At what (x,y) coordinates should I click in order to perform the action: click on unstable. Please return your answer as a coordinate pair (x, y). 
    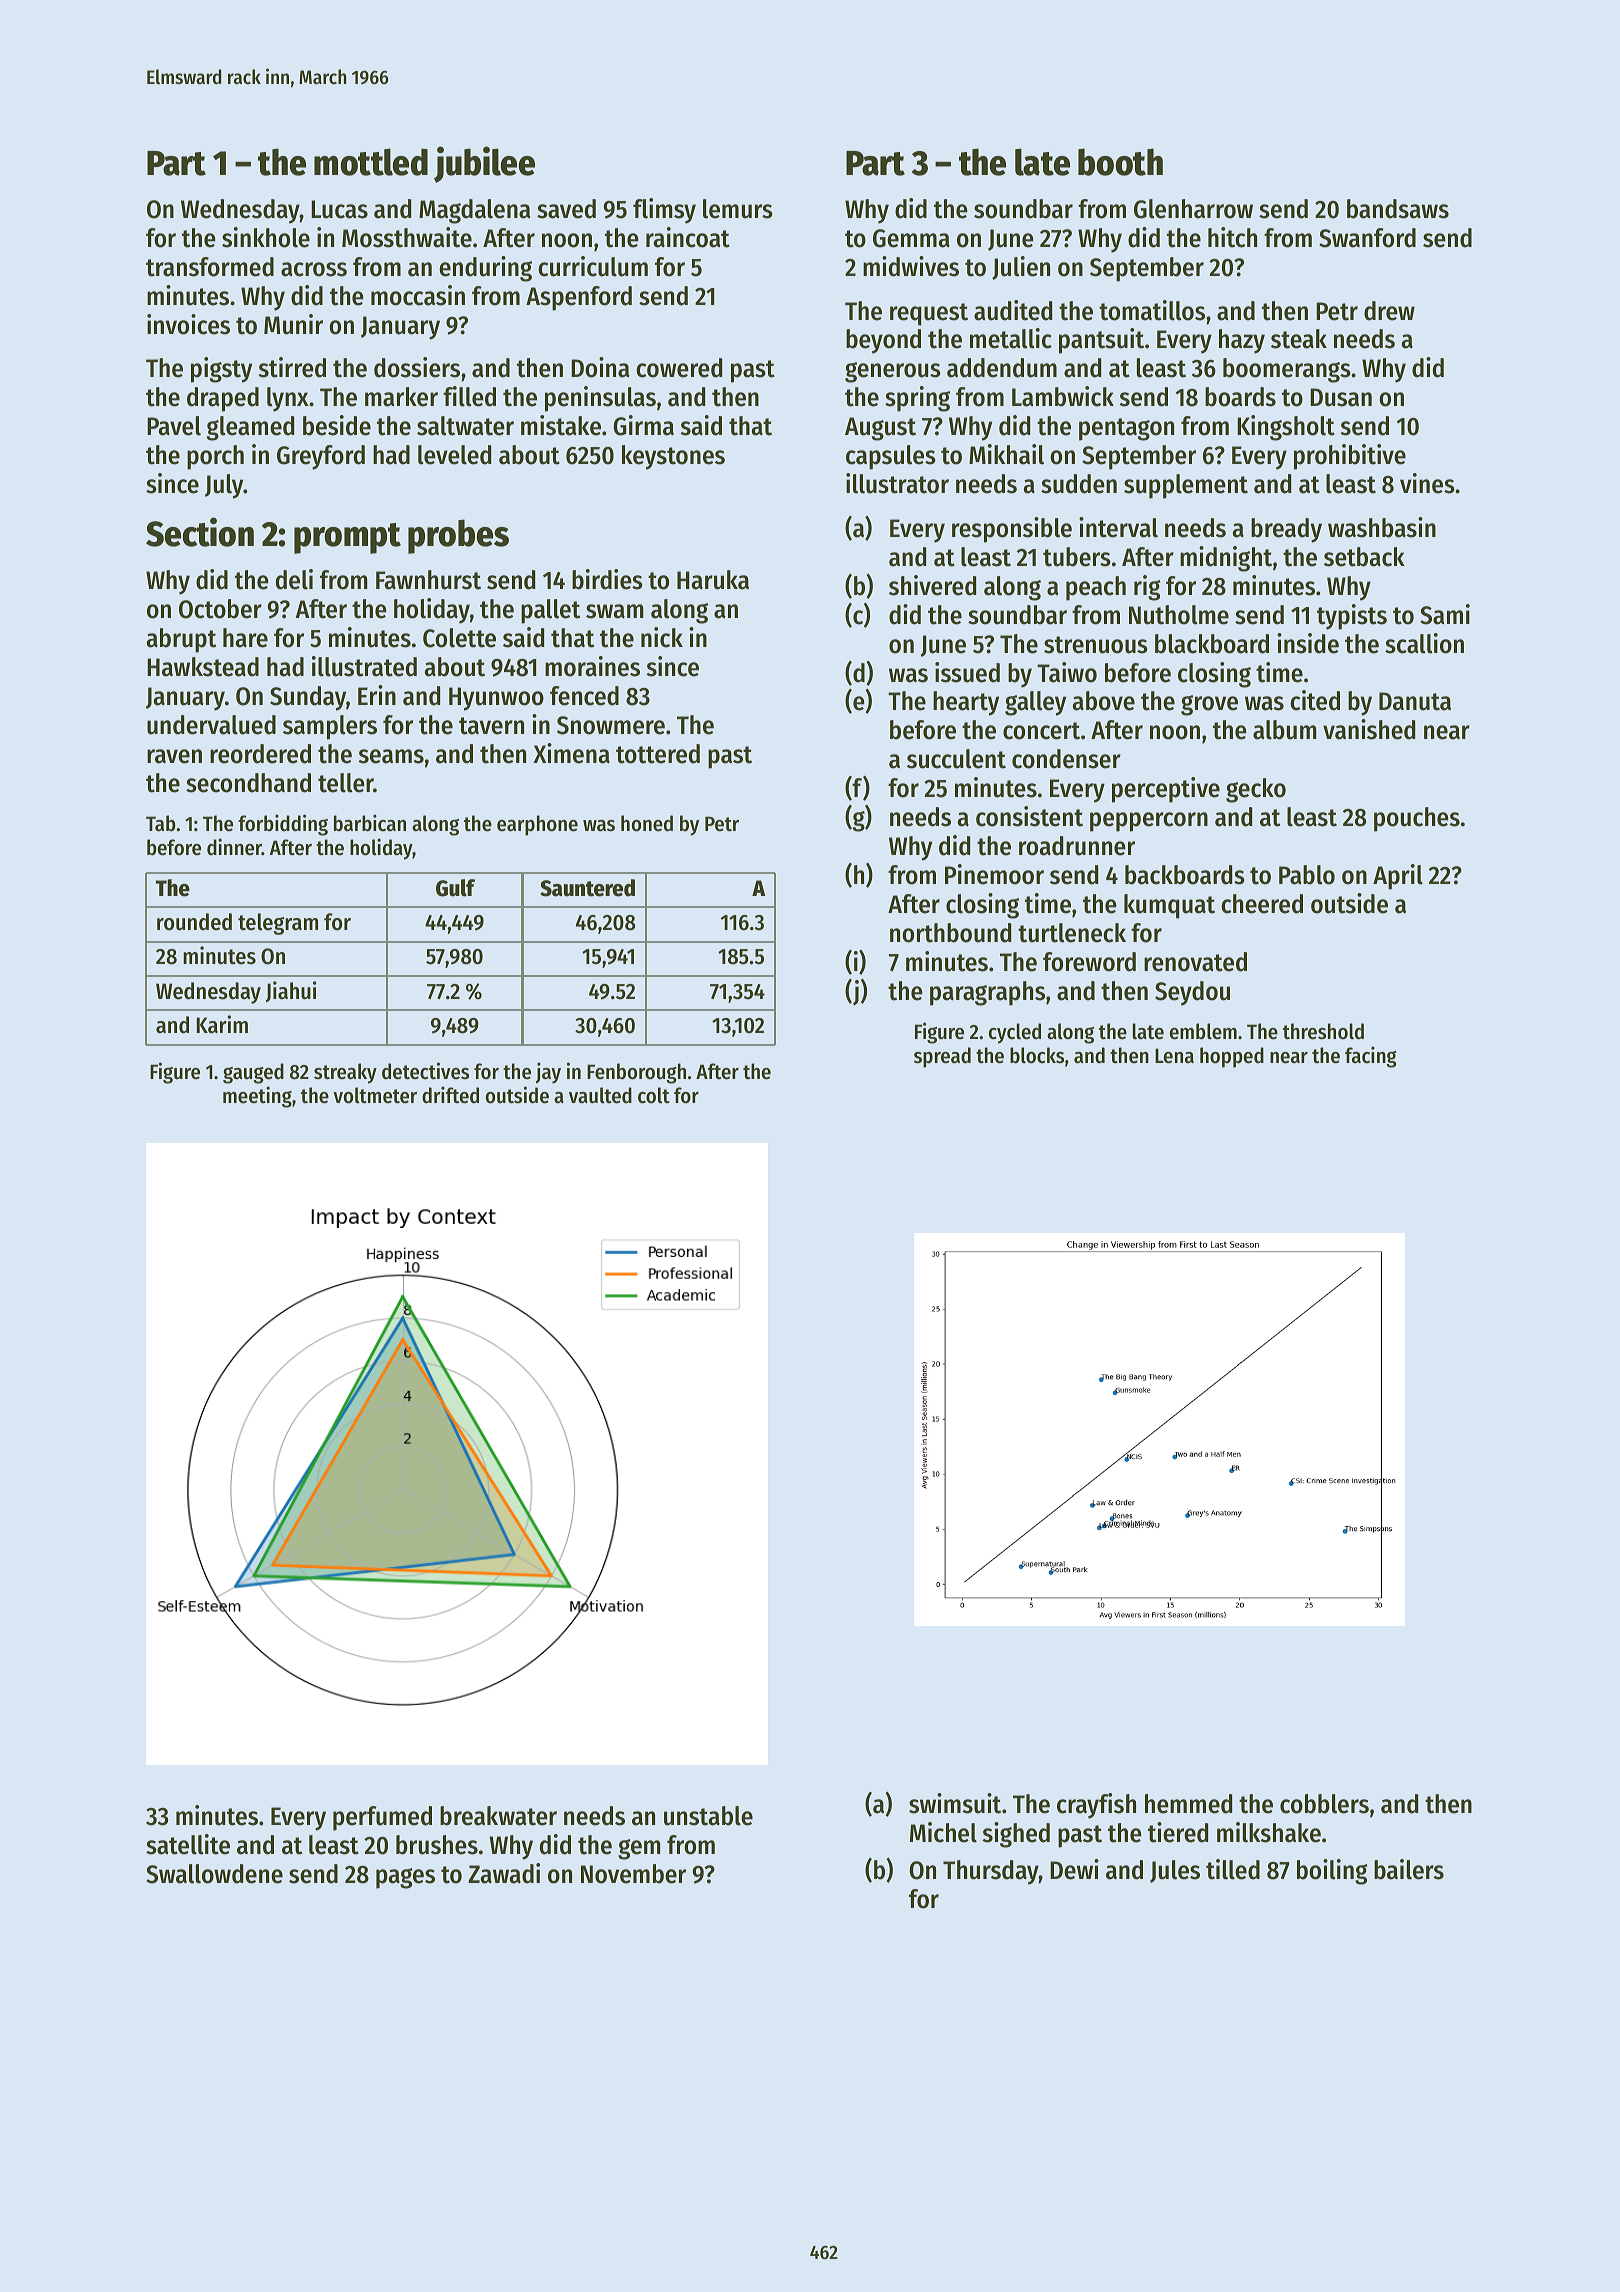
    Looking at the image, I should click on (708, 1816).
